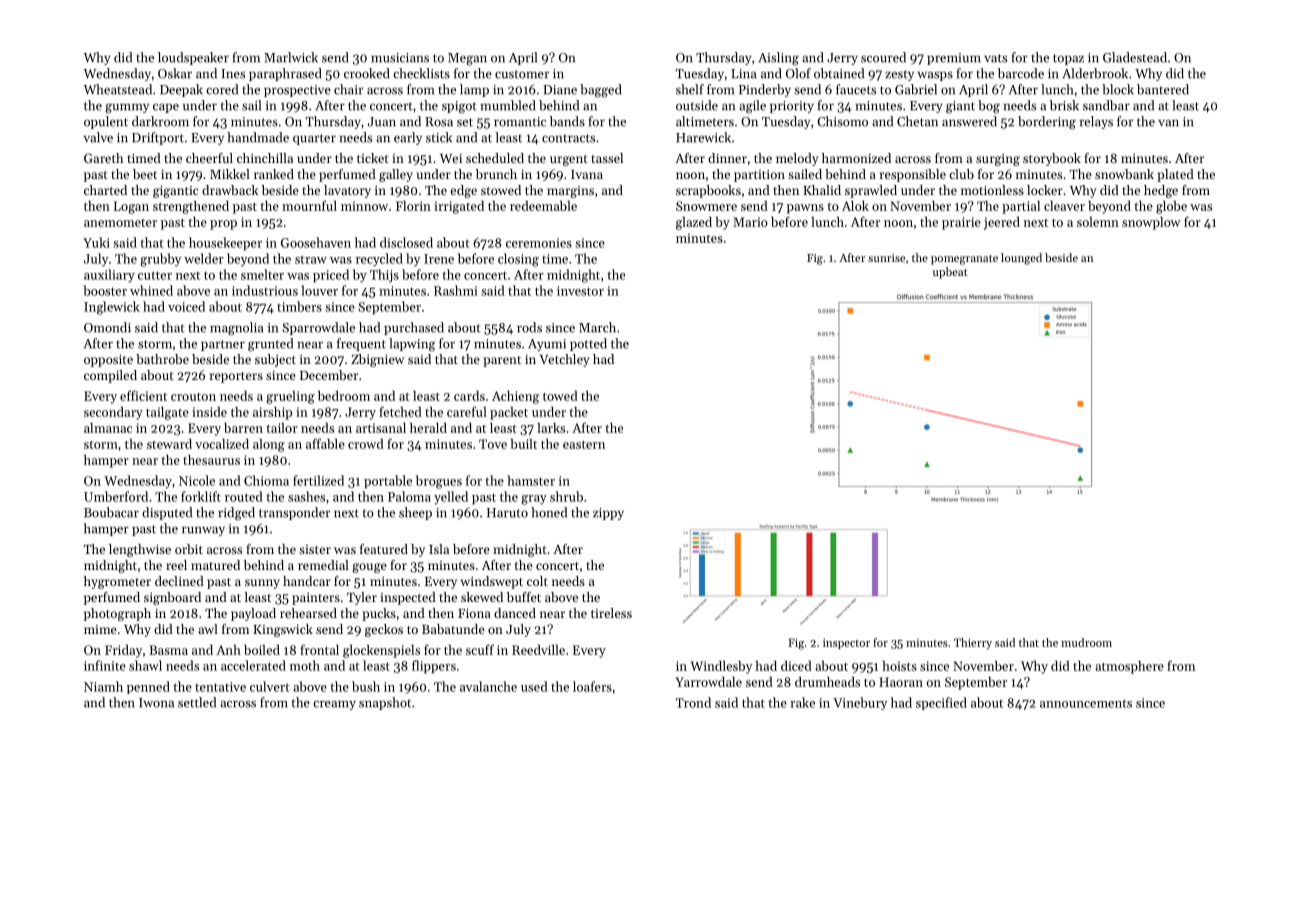 This image has width=1308, height=924. Describe the element at coordinates (588, 344) in the image. I see `potted` at that location.
